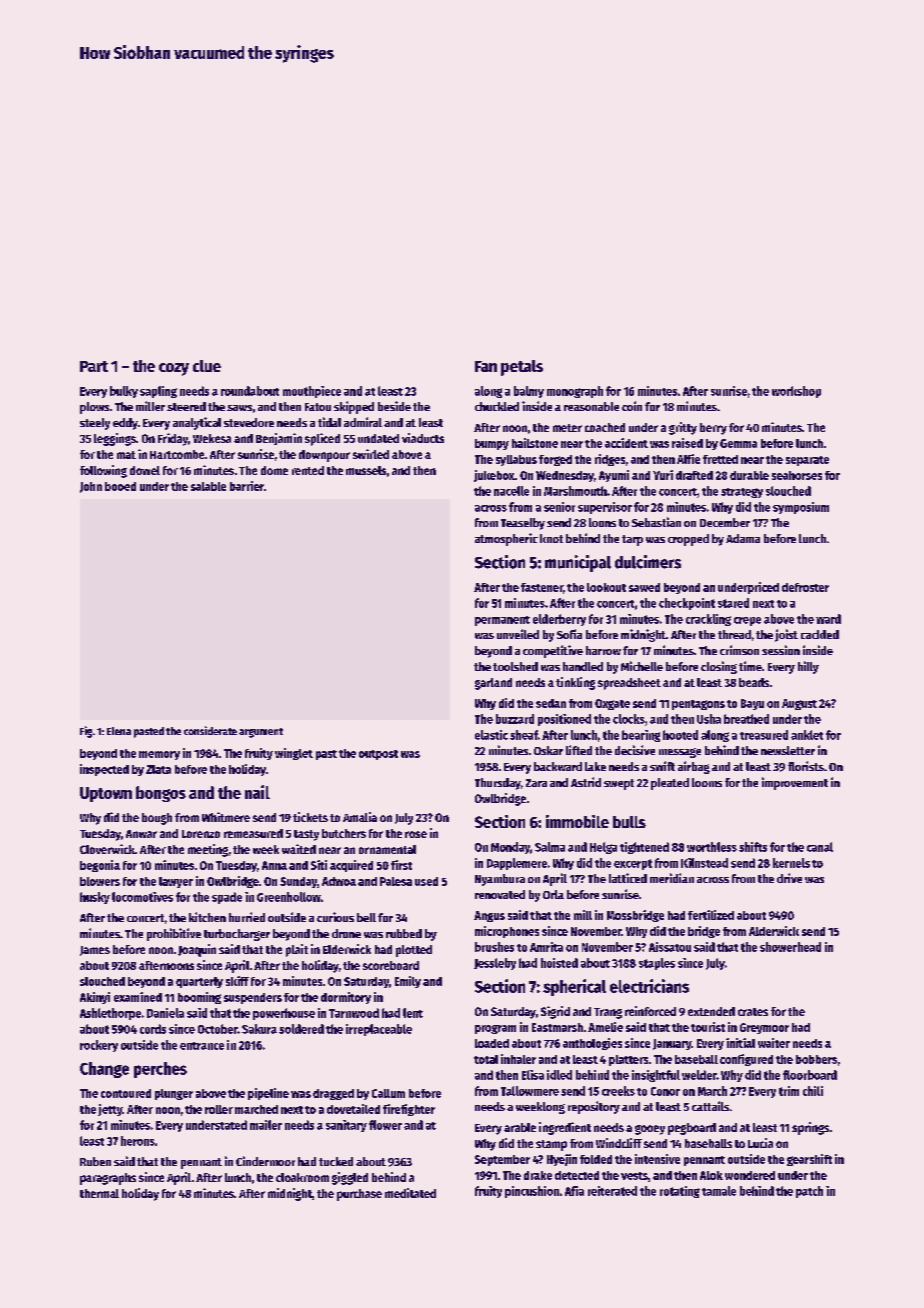 The height and width of the page is (1308, 924). I want to click on chuckled, so click(497, 406).
